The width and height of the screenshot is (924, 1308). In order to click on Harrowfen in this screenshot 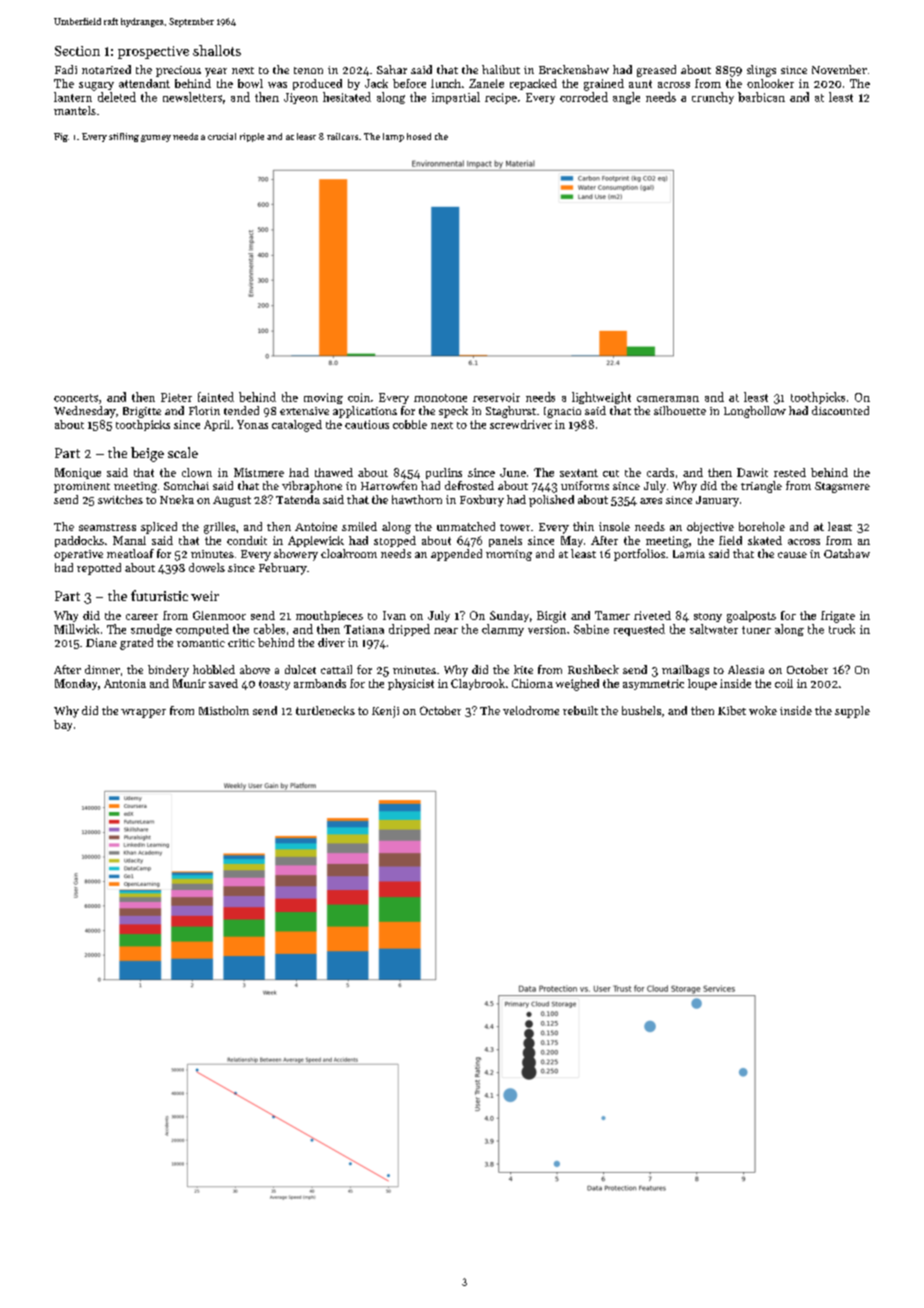, I will do `click(389, 485)`.
